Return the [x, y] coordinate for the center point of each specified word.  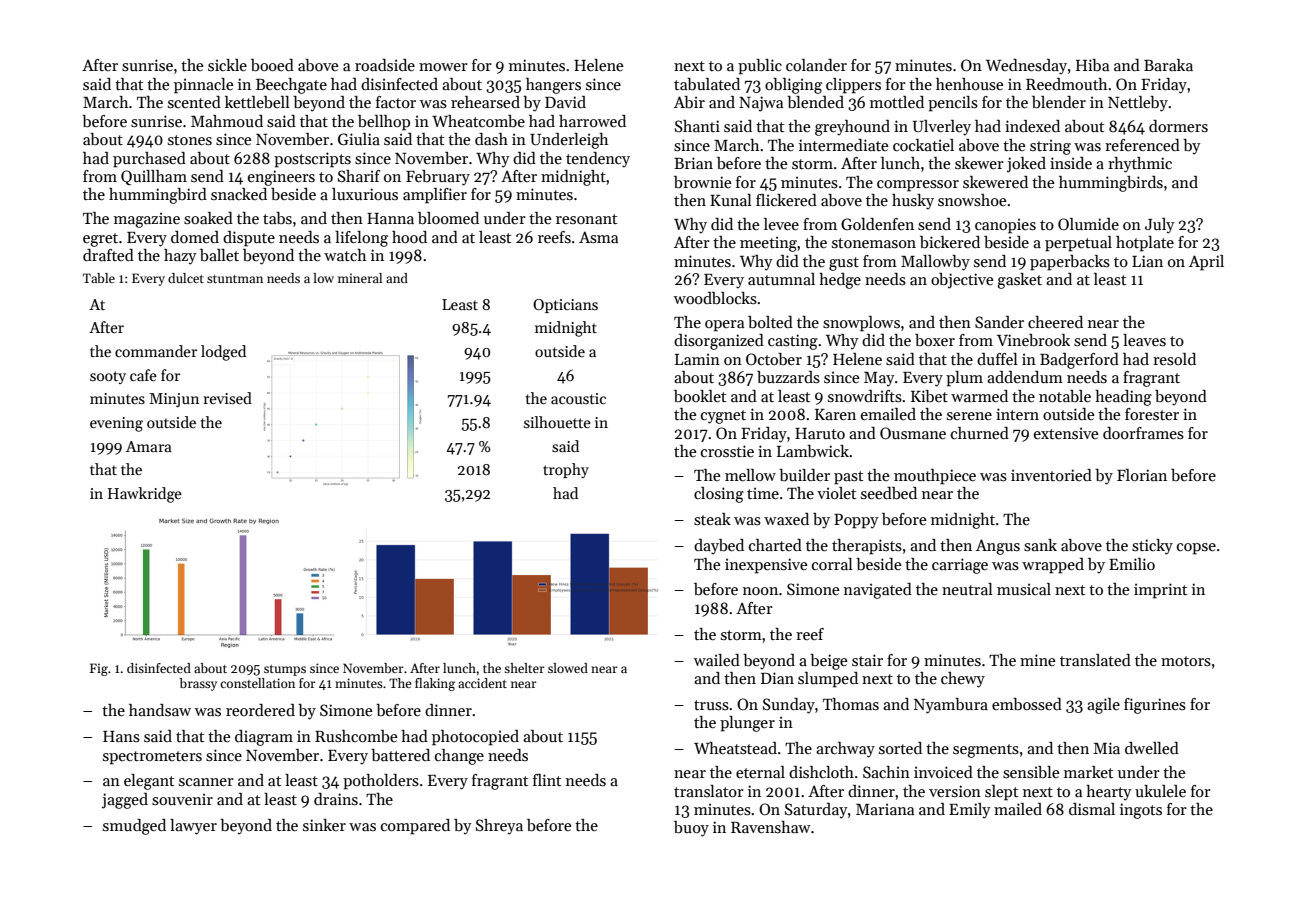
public [760, 67]
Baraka [1168, 65]
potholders [381, 782]
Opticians [565, 306]
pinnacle [203, 86]
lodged [223, 353]
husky [913, 202]
